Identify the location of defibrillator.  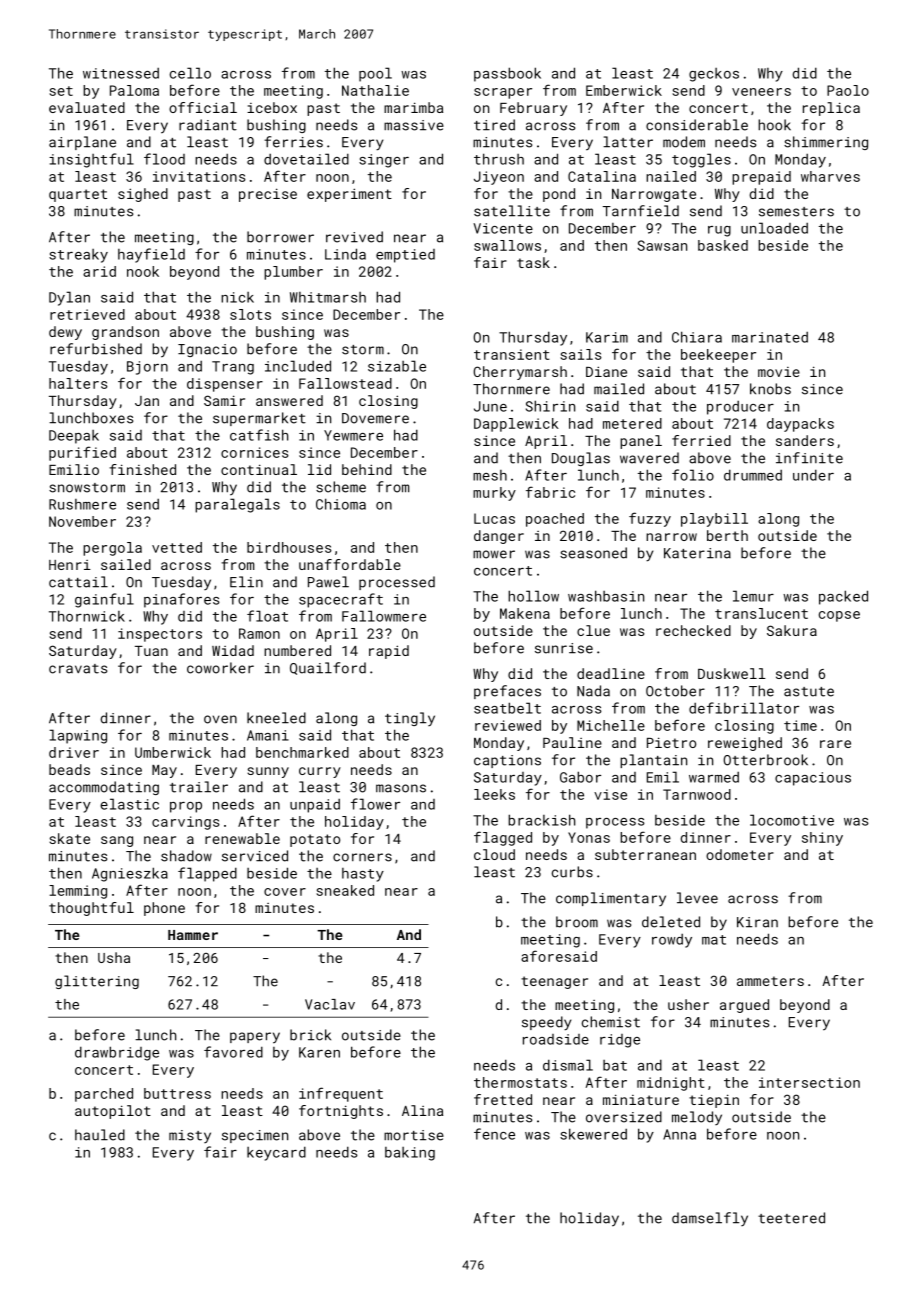
(744, 708).
